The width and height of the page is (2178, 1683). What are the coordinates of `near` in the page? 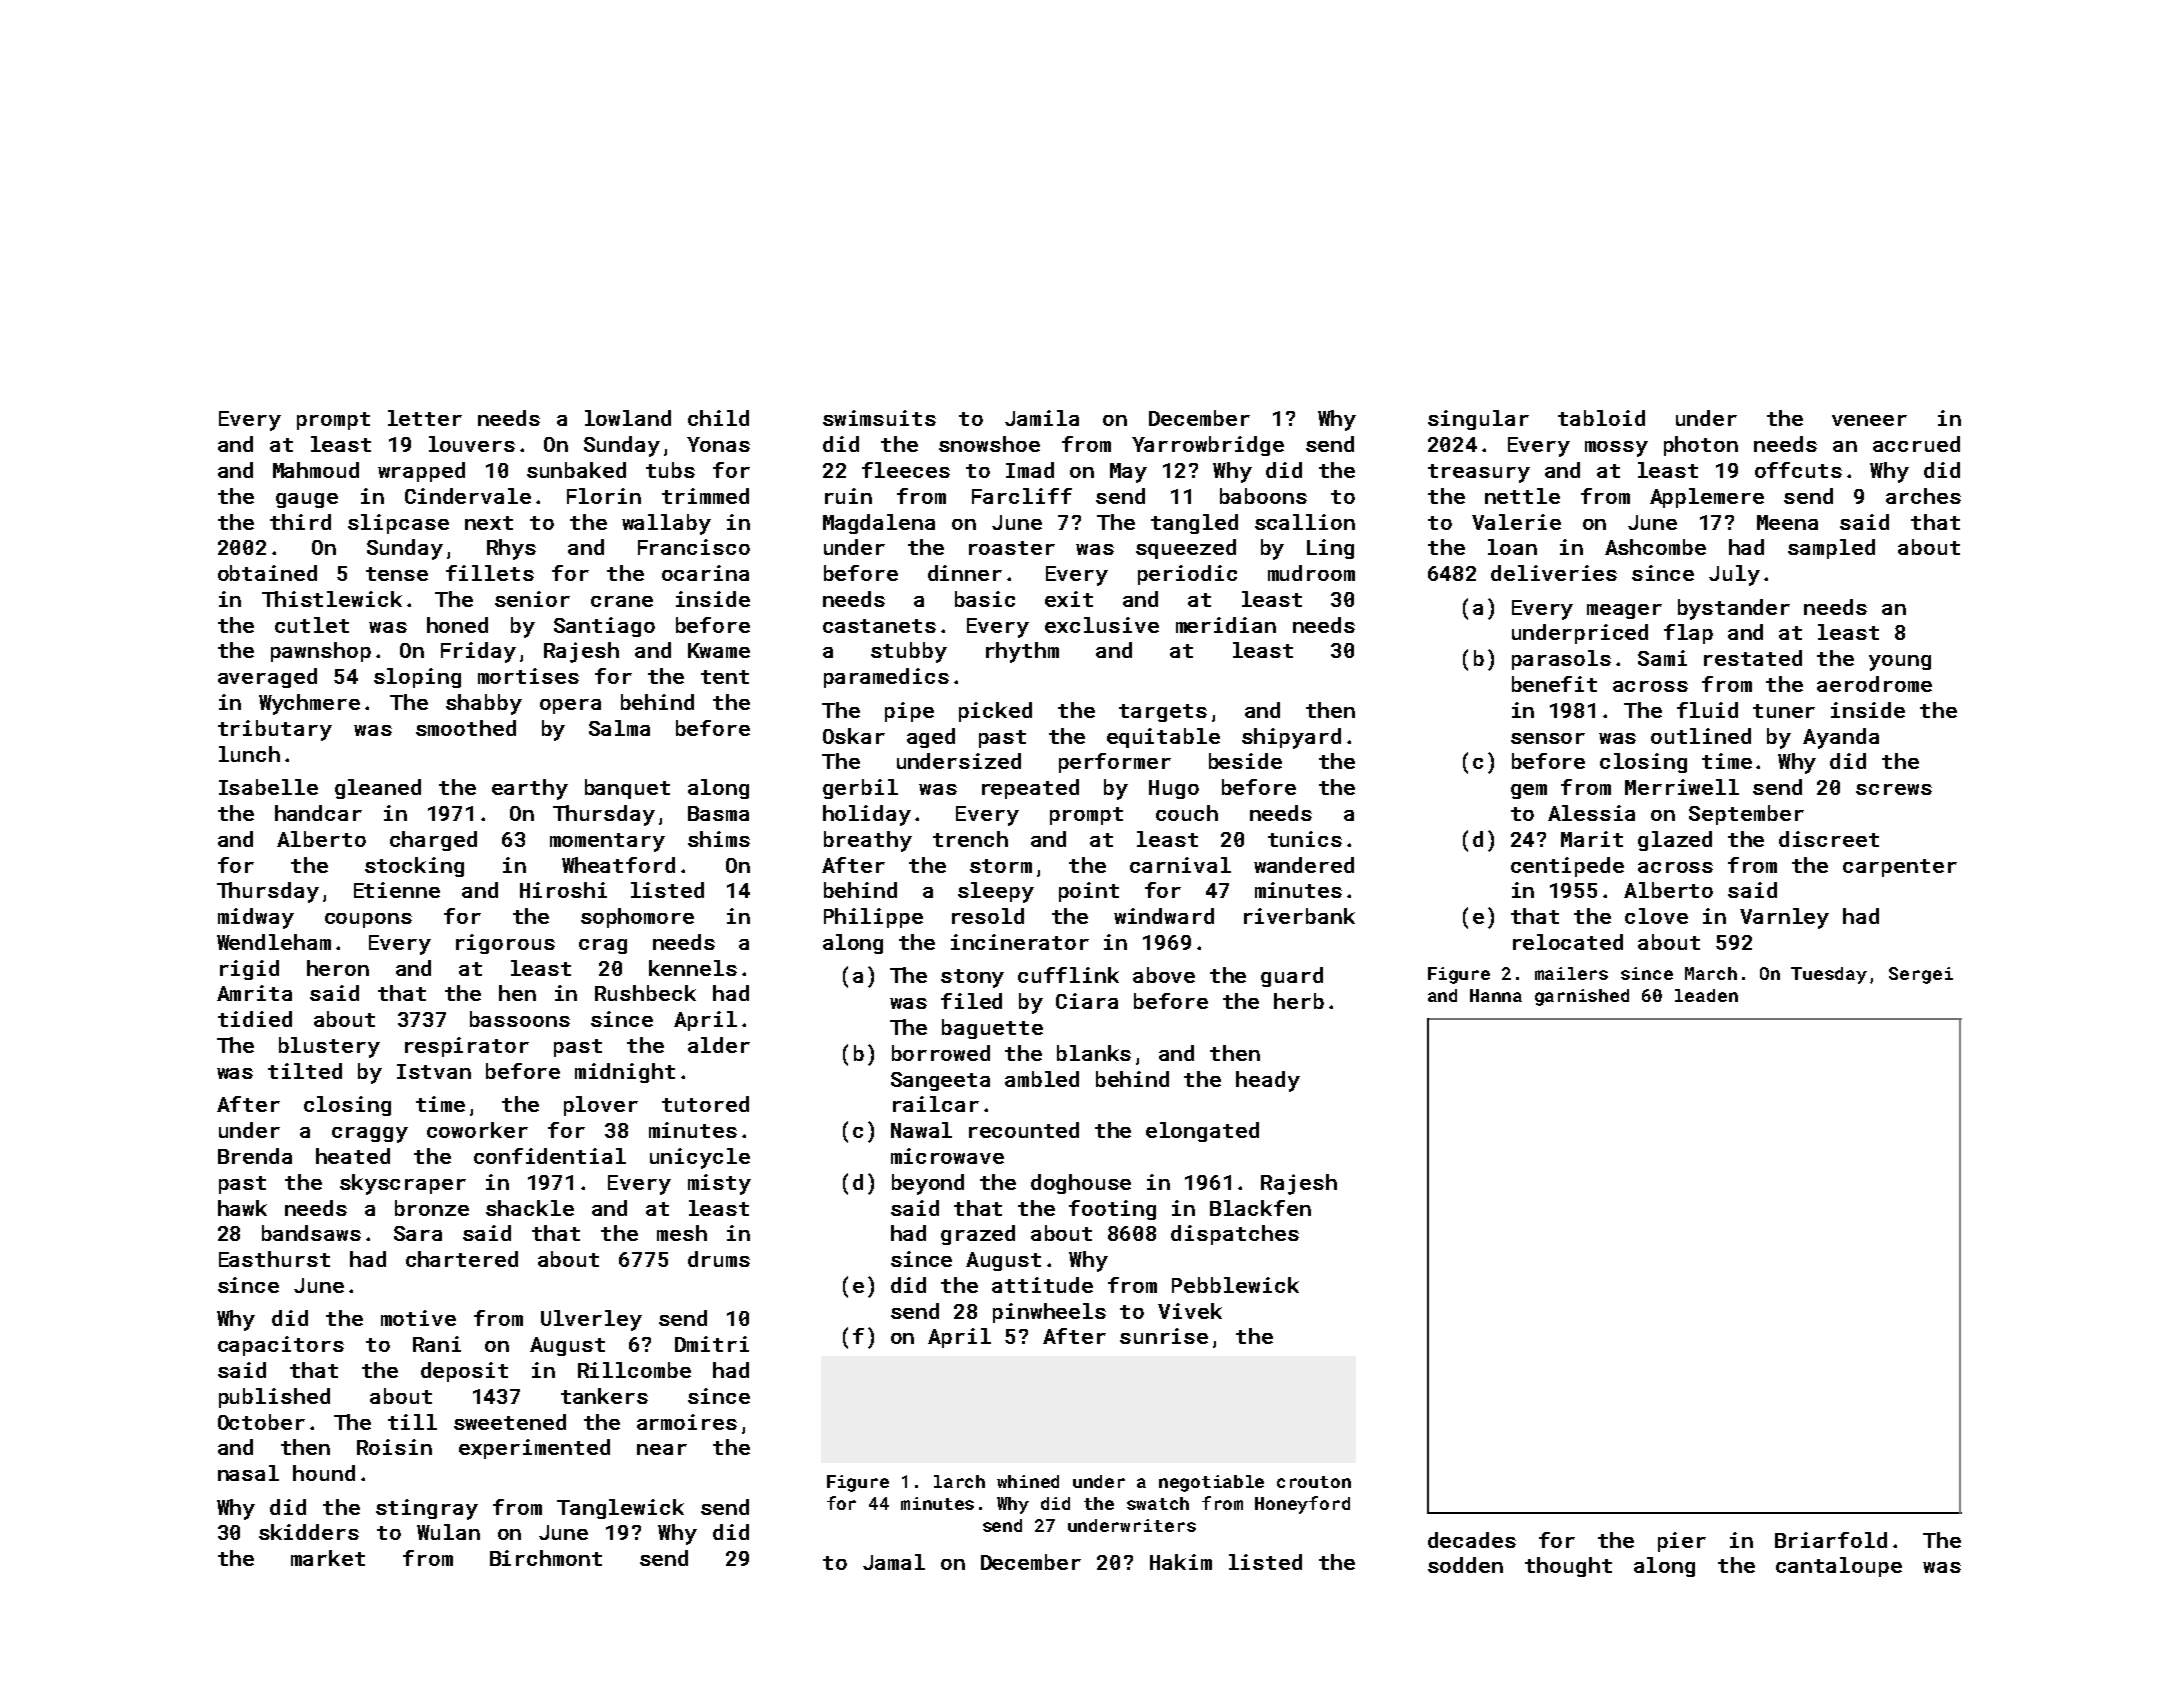 It's located at (662, 1449).
